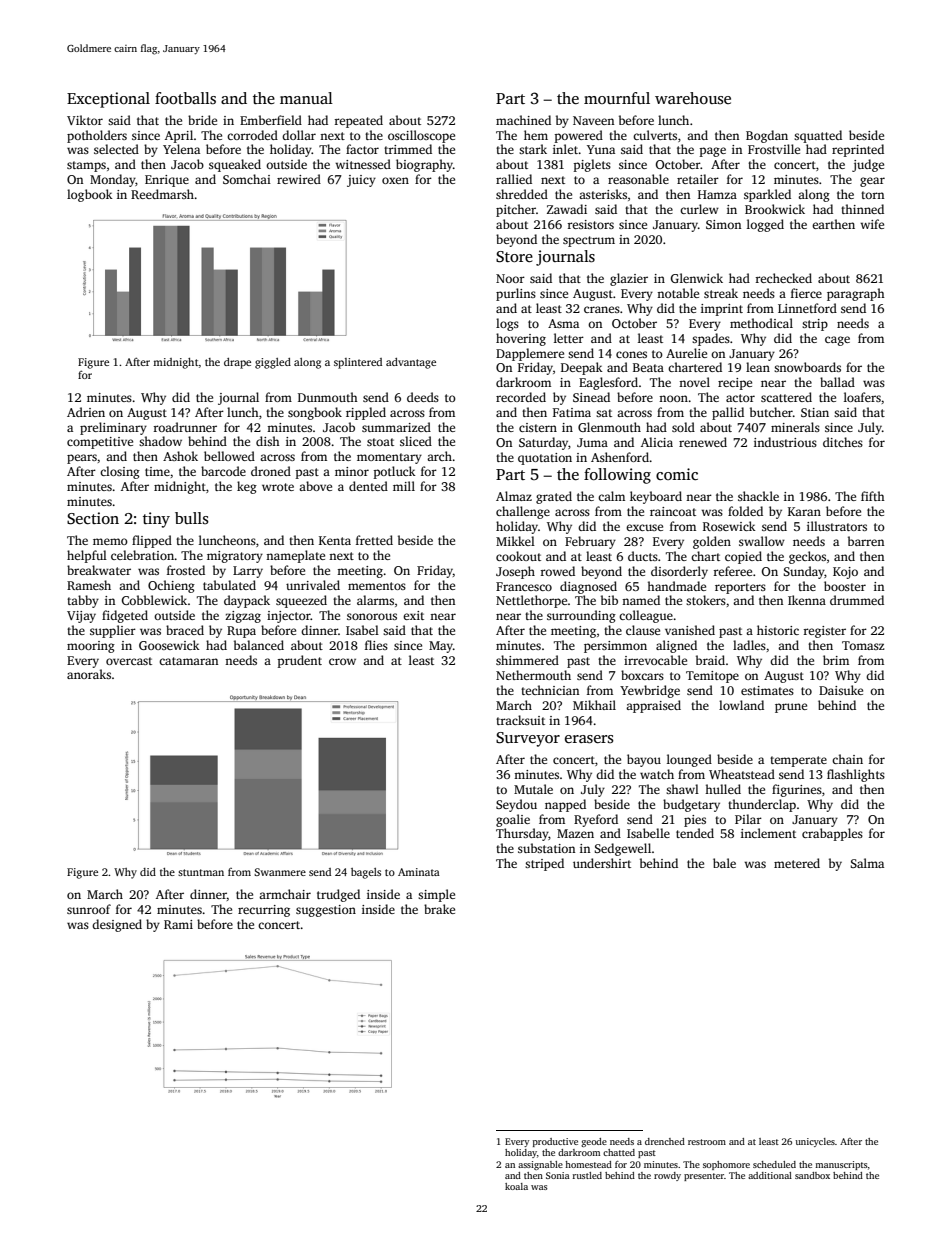 The width and height of the screenshot is (952, 1233). What do you see at coordinates (178, 924) in the screenshot?
I see `Rami` at bounding box center [178, 924].
